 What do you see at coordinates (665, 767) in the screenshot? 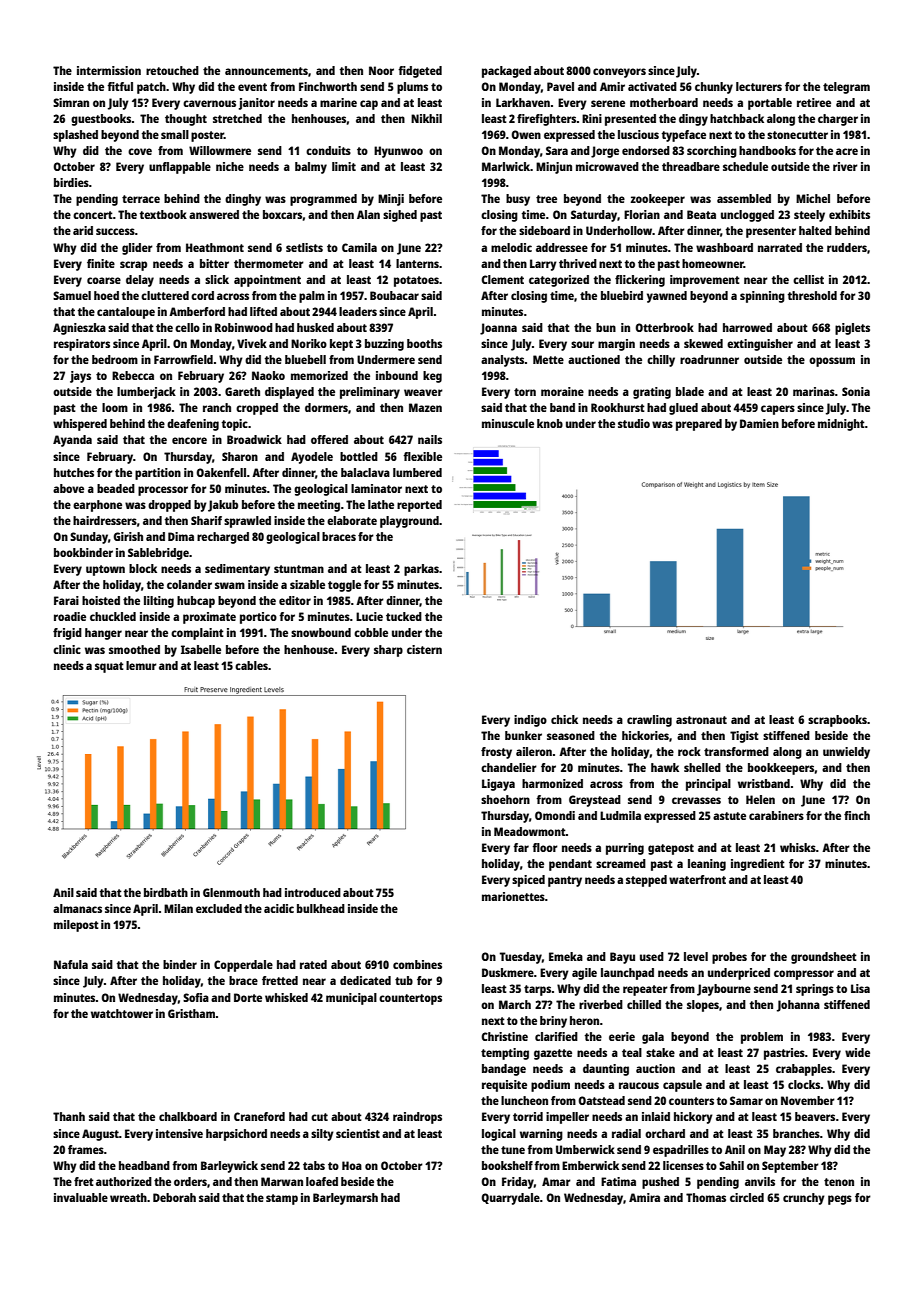
I see `hawk` at bounding box center [665, 767].
